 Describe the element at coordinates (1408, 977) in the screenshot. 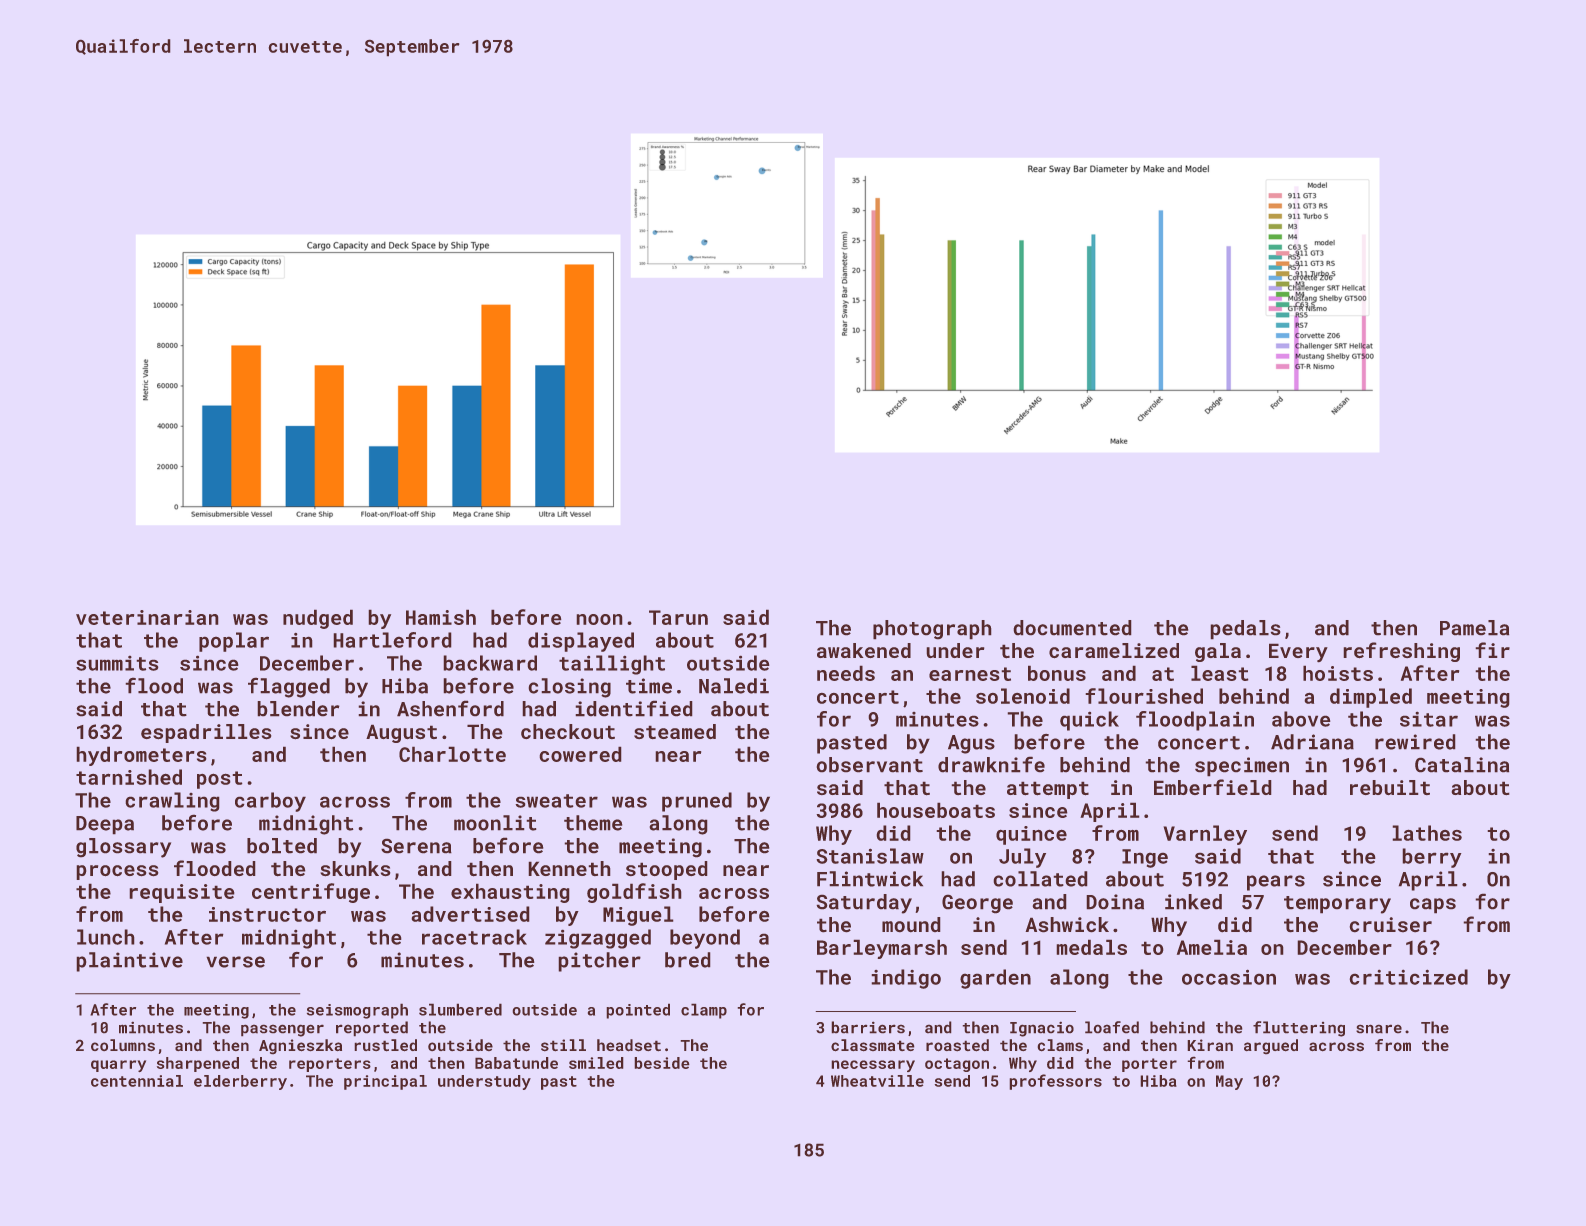

I see `criticized` at that location.
